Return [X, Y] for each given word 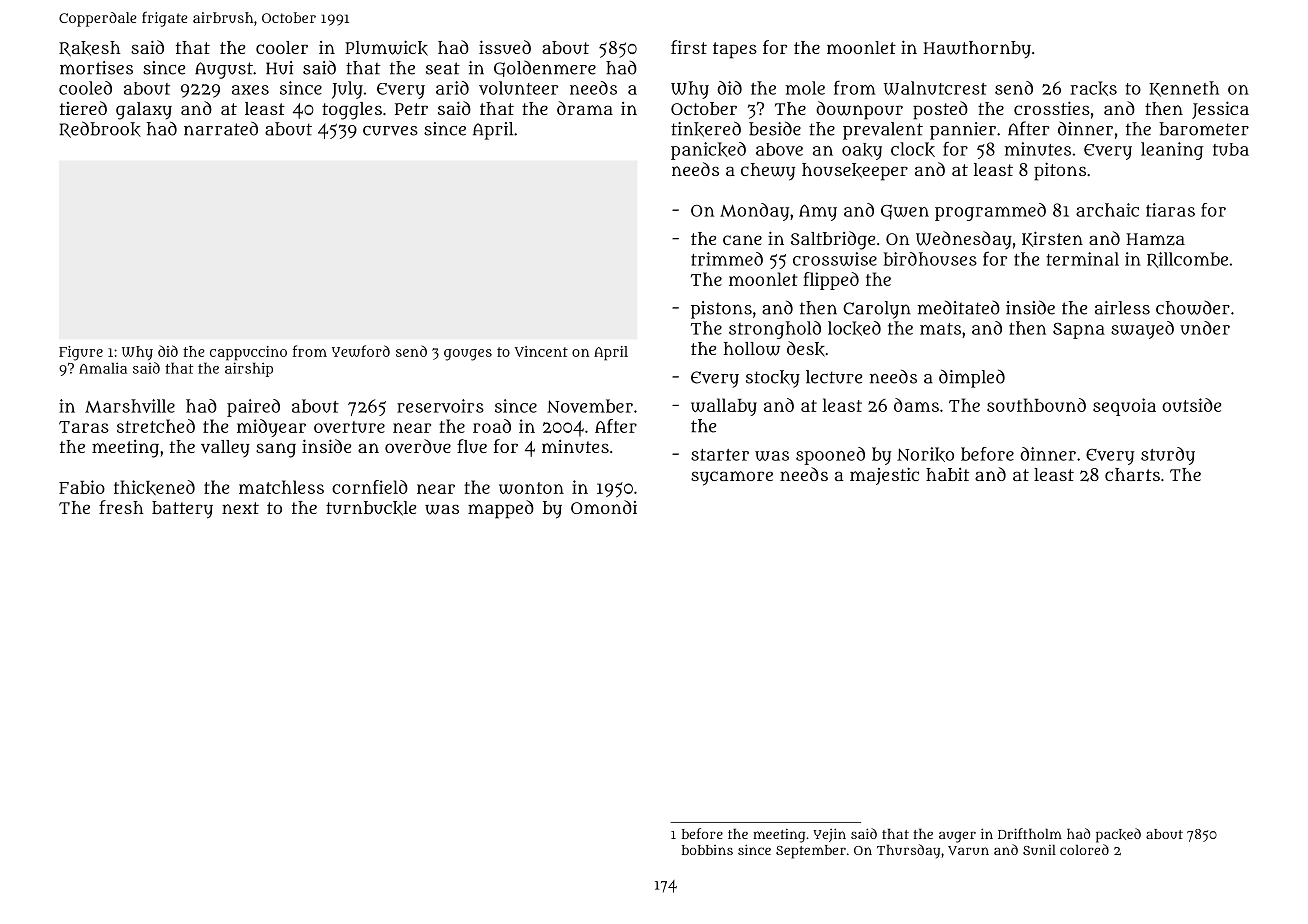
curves [390, 131]
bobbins [707, 850]
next [240, 508]
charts [1132, 474]
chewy [768, 172]
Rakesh [90, 49]
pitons [1060, 171]
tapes [735, 50]
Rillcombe [1187, 260]
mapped [501, 509]
